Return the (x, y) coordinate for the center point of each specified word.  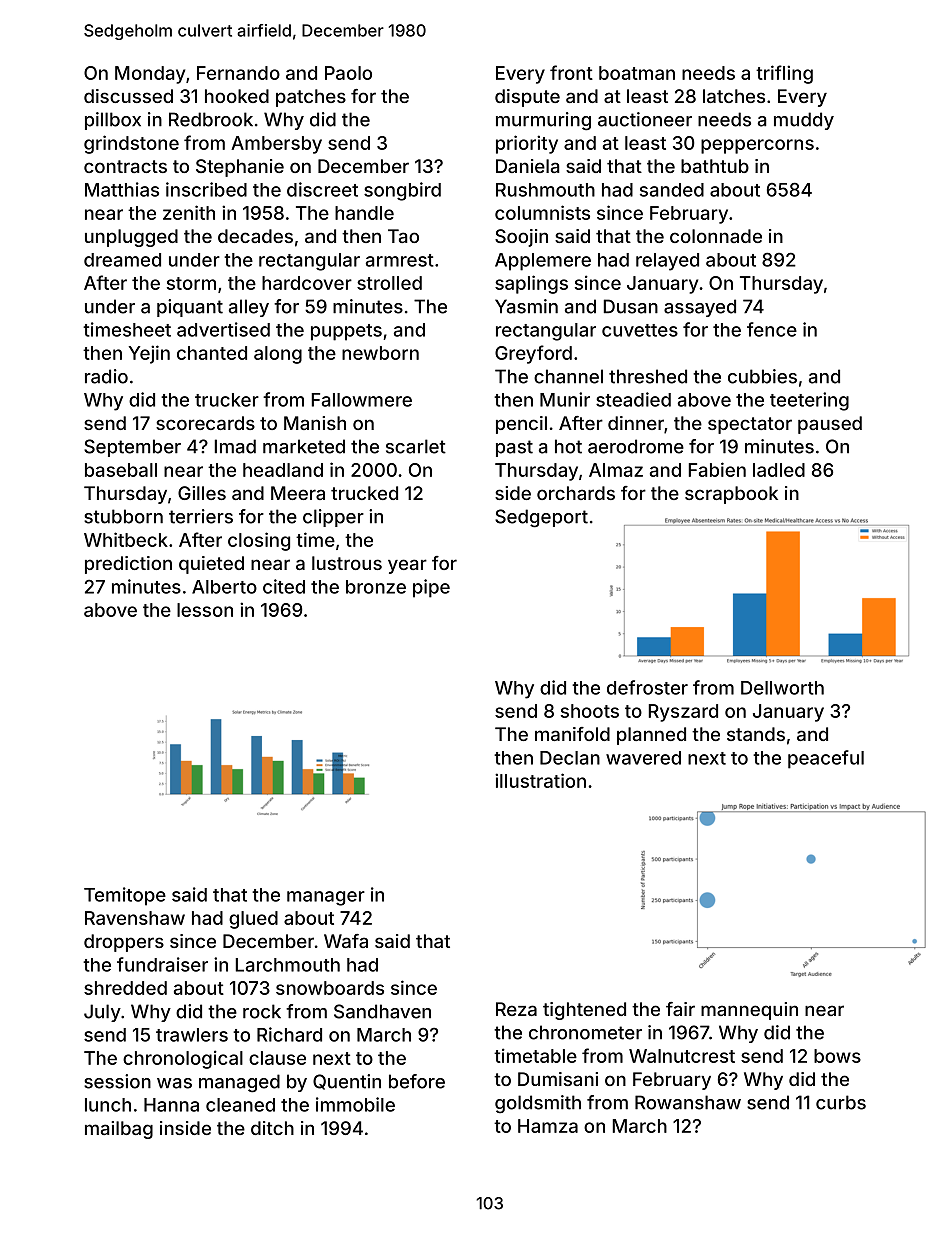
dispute (527, 98)
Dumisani (558, 1079)
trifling (784, 74)
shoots (590, 711)
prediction (128, 565)
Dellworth (782, 688)
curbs (841, 1102)
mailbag (119, 1130)
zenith (189, 212)
